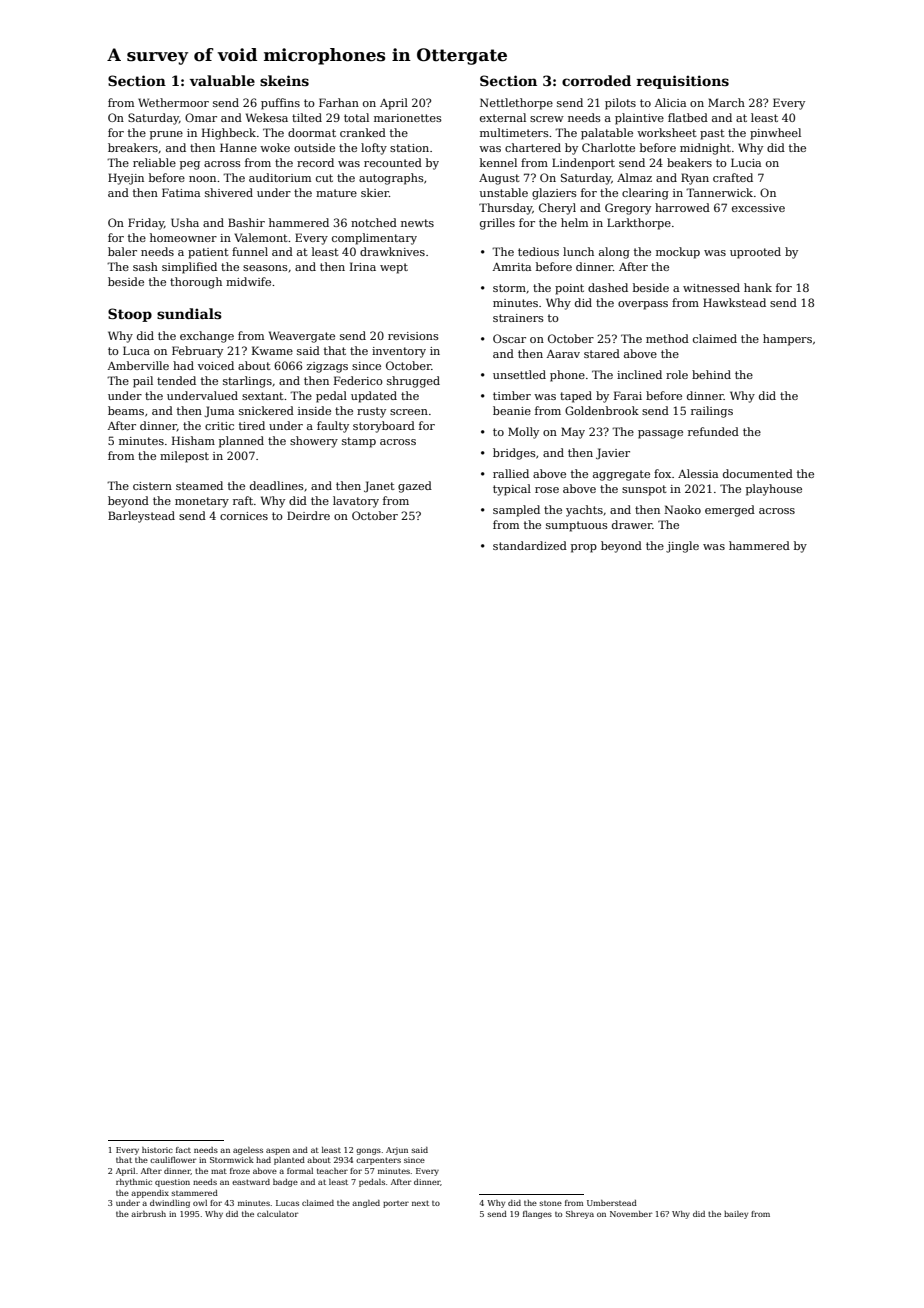  What do you see at coordinates (530, 545) in the screenshot?
I see `standardized` at bounding box center [530, 545].
